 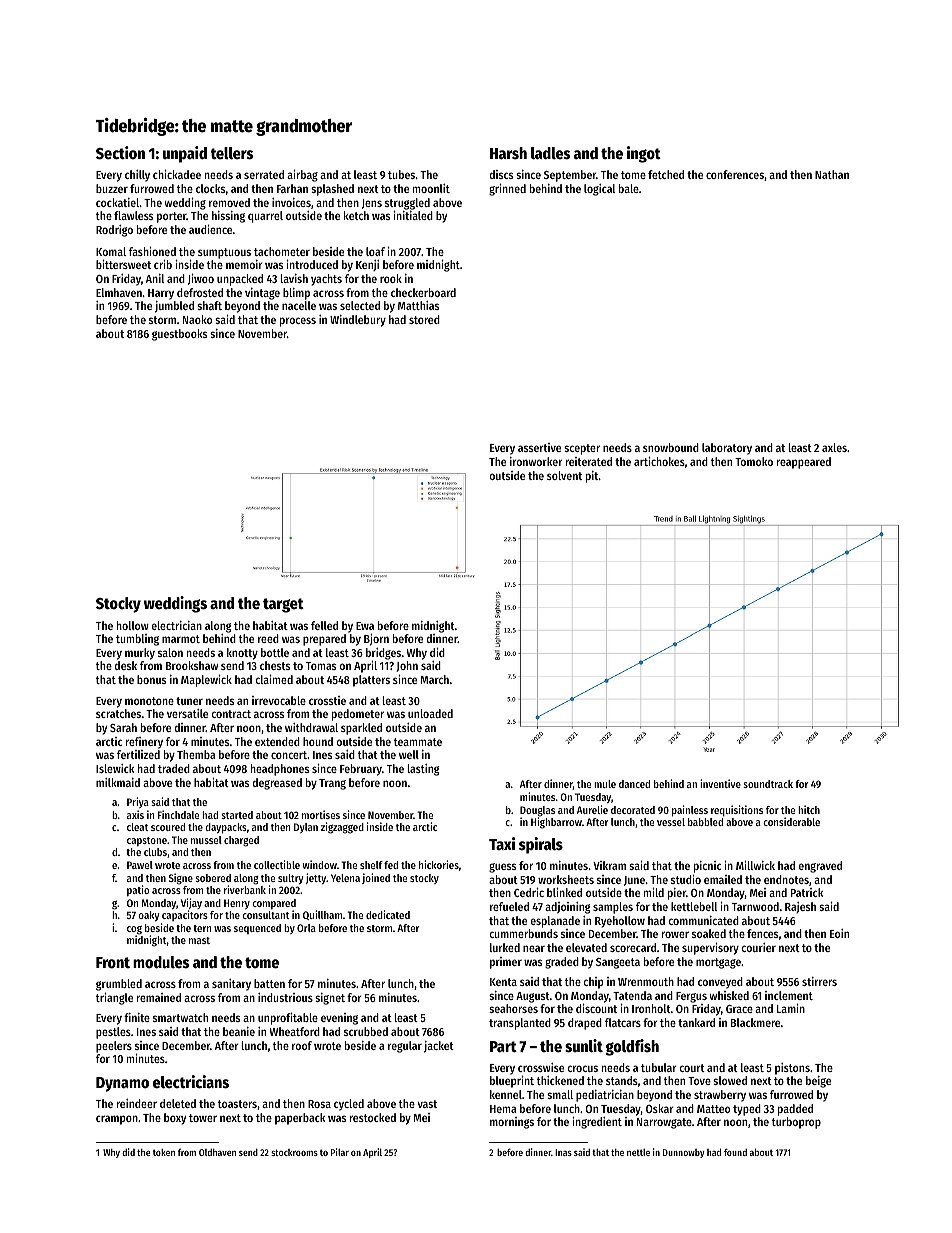 What do you see at coordinates (834, 447) in the screenshot?
I see `axles` at bounding box center [834, 447].
